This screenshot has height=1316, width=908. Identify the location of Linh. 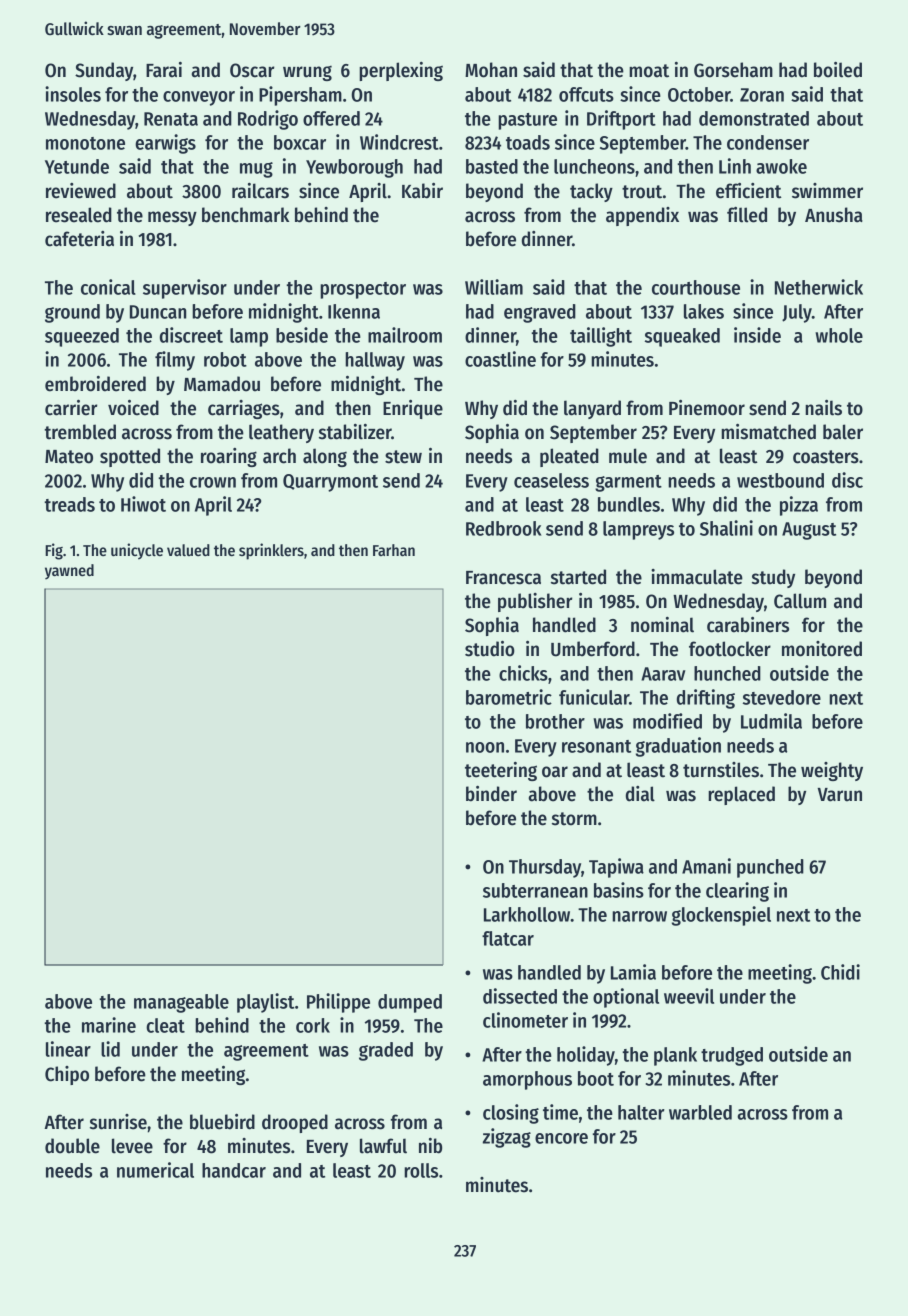
(735, 166).
